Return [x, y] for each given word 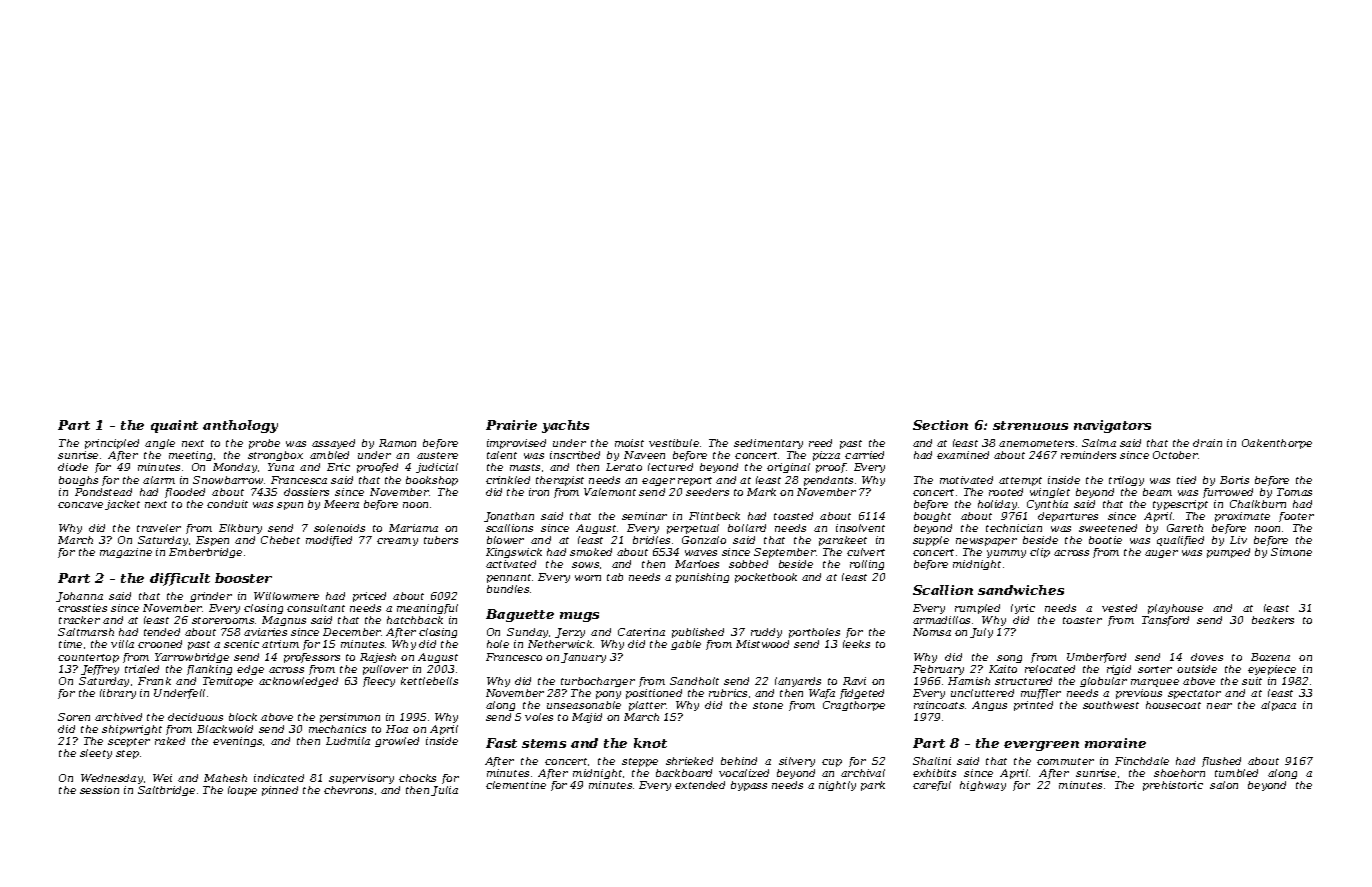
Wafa [822, 694]
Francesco [514, 657]
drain [1207, 443]
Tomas [1294, 492]
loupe [242, 791]
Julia [444, 791]
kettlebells [429, 681]
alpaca [1278, 706]
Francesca [299, 480]
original [788, 468]
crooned [160, 644]
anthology [240, 426]
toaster [1082, 620]
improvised [516, 444]
